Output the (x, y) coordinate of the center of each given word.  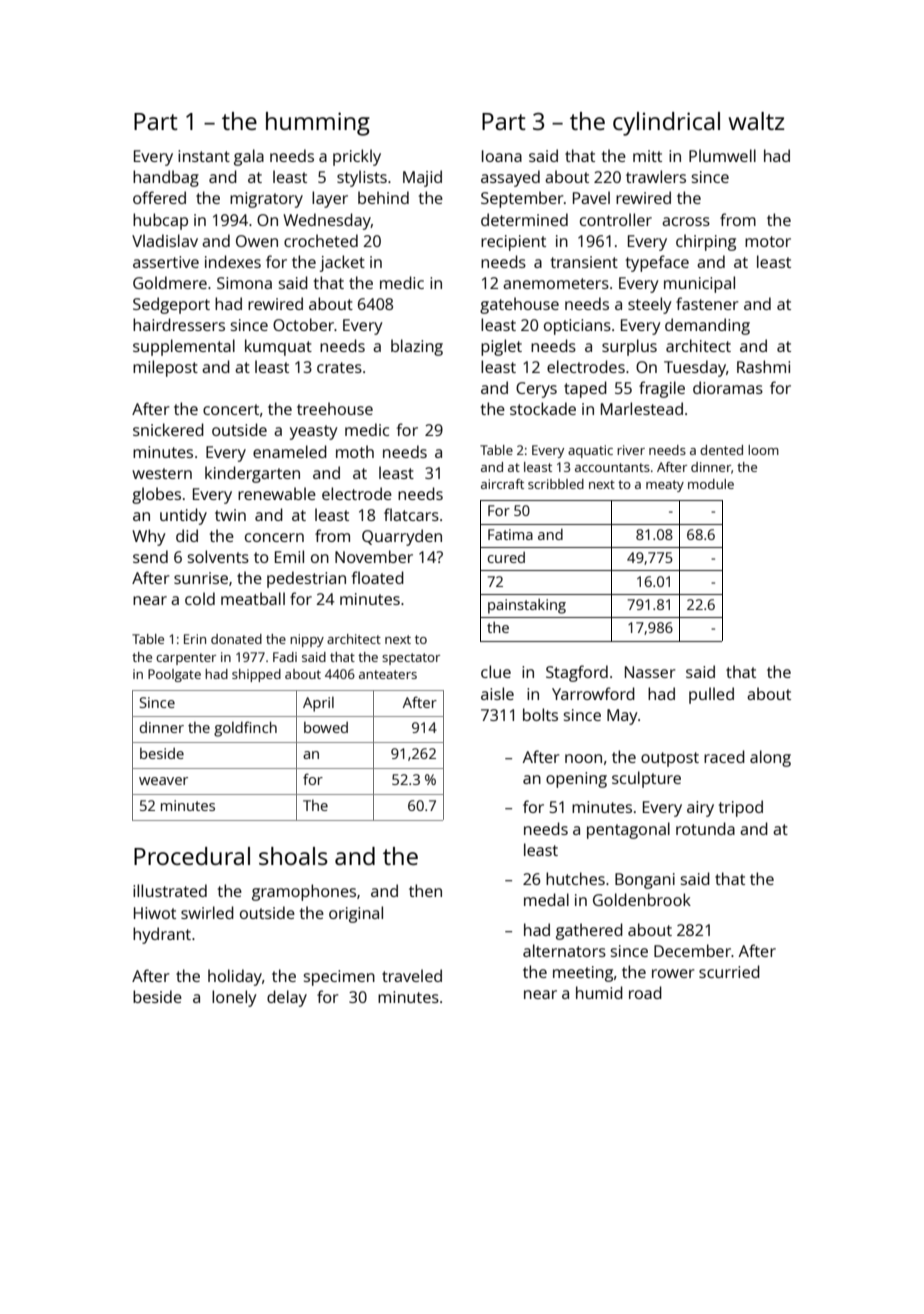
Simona (244, 283)
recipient (513, 243)
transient (584, 262)
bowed (326, 727)
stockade (543, 408)
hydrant (162, 935)
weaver (163, 781)
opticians (577, 327)
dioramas (728, 387)
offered (159, 197)
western (162, 473)
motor (768, 241)
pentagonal (628, 830)
